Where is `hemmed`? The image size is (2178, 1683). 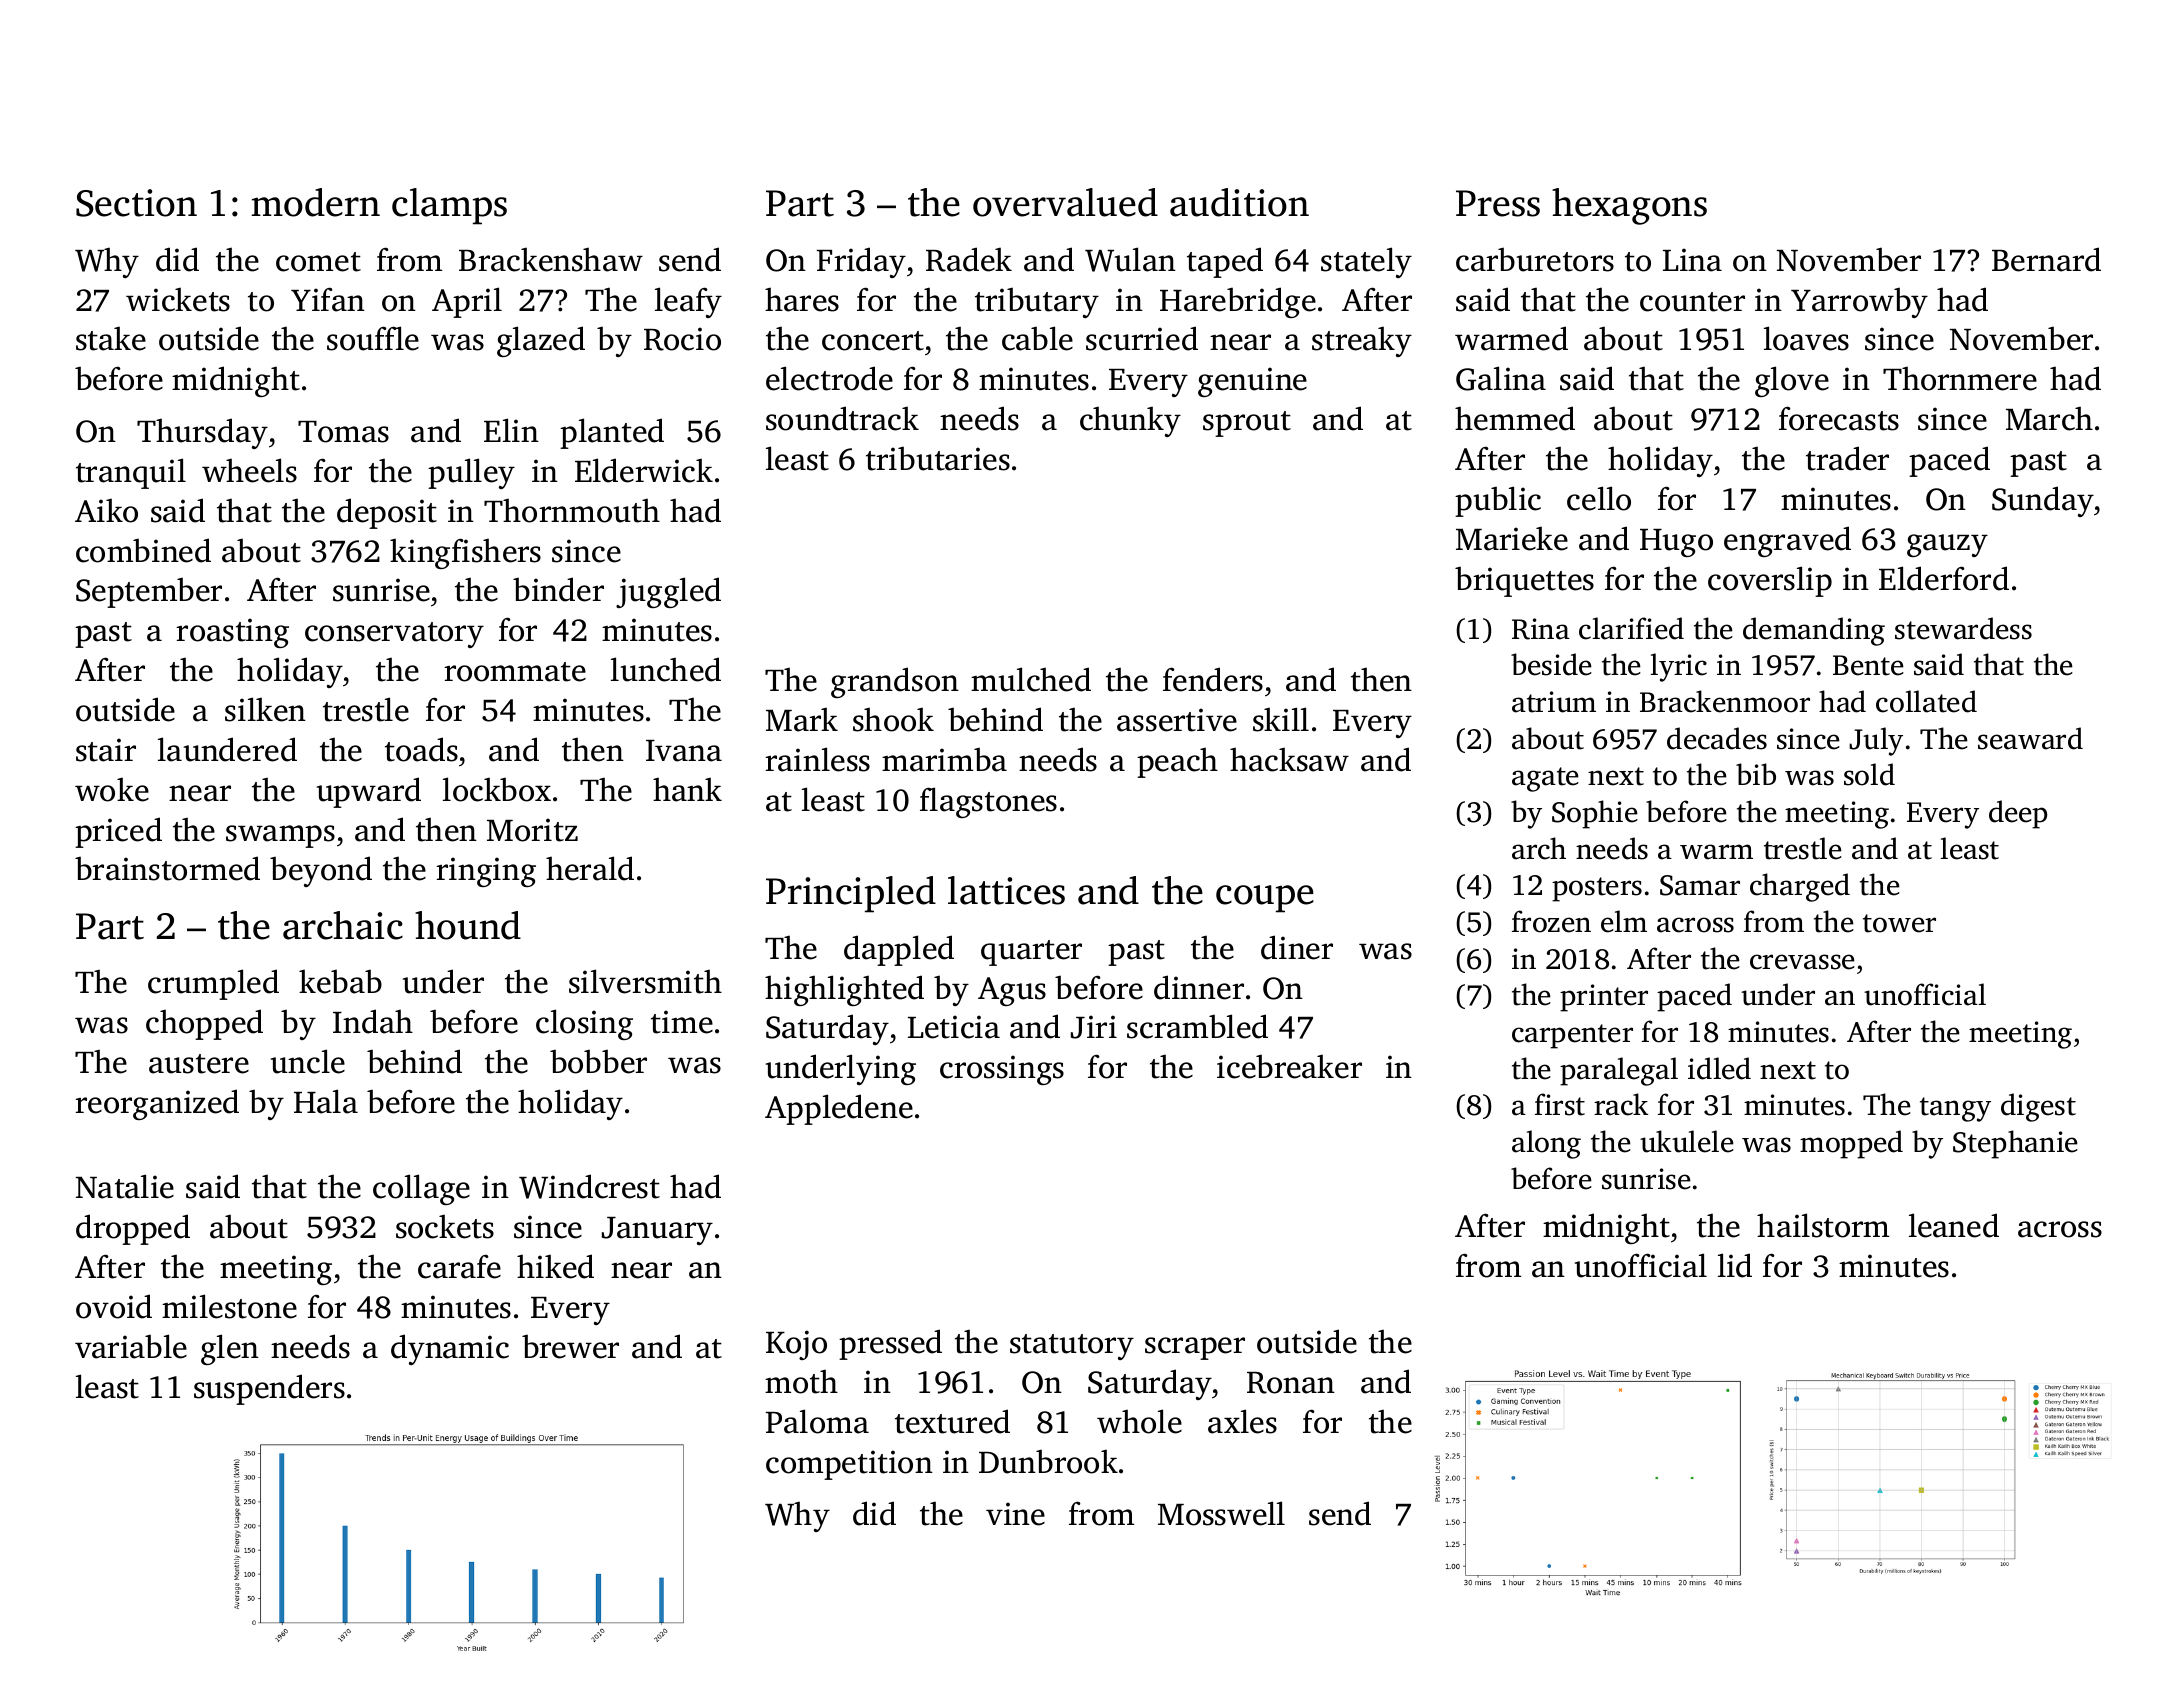 hemmed is located at coordinates (1515, 418).
